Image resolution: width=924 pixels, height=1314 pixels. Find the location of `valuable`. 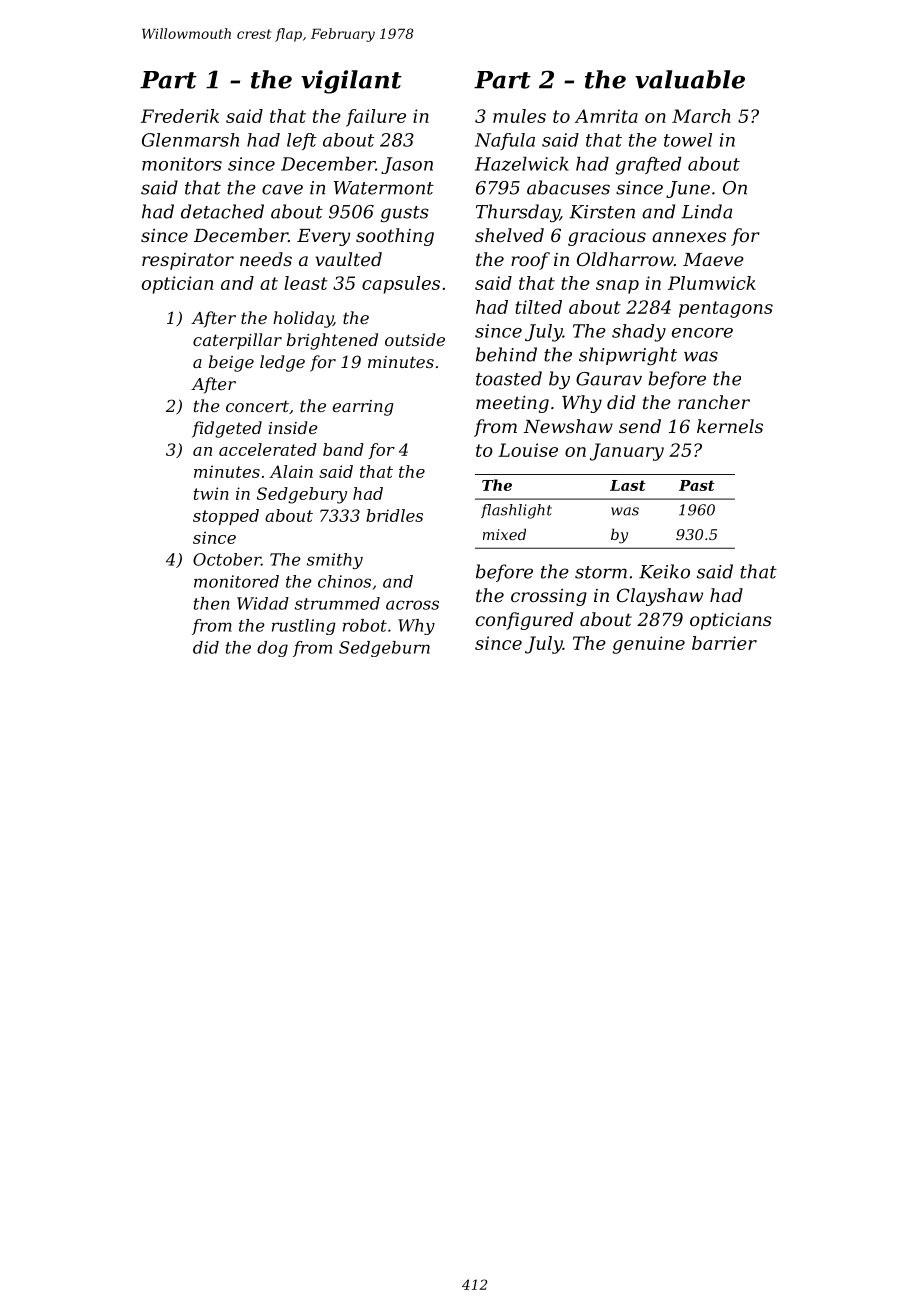

valuable is located at coordinates (690, 79).
